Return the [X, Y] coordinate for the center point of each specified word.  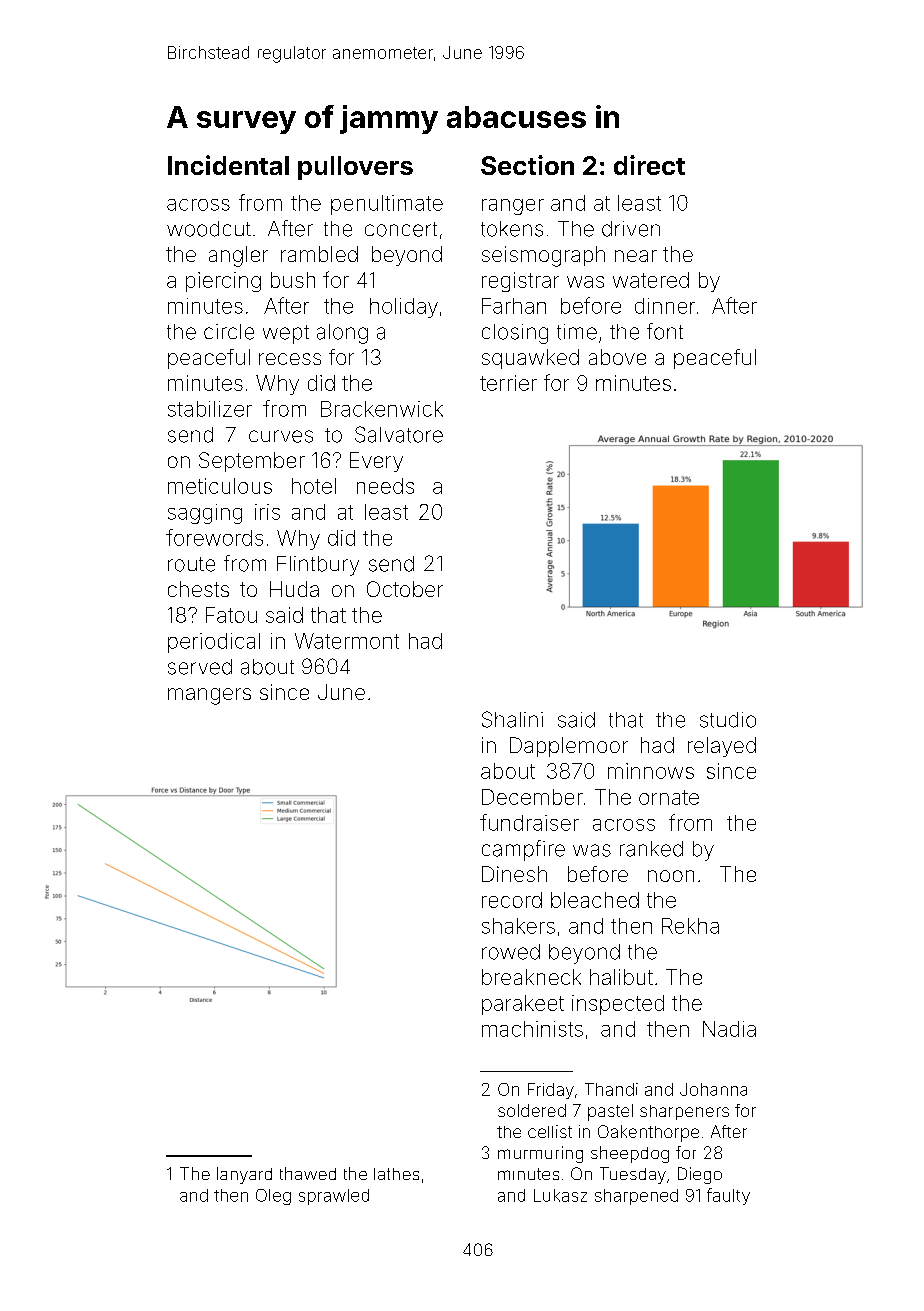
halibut [621, 977]
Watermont [347, 641]
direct [649, 165]
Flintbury [318, 566]
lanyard [244, 1175]
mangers [209, 696]
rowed [511, 952]
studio [728, 720]
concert [401, 229]
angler [238, 256]
